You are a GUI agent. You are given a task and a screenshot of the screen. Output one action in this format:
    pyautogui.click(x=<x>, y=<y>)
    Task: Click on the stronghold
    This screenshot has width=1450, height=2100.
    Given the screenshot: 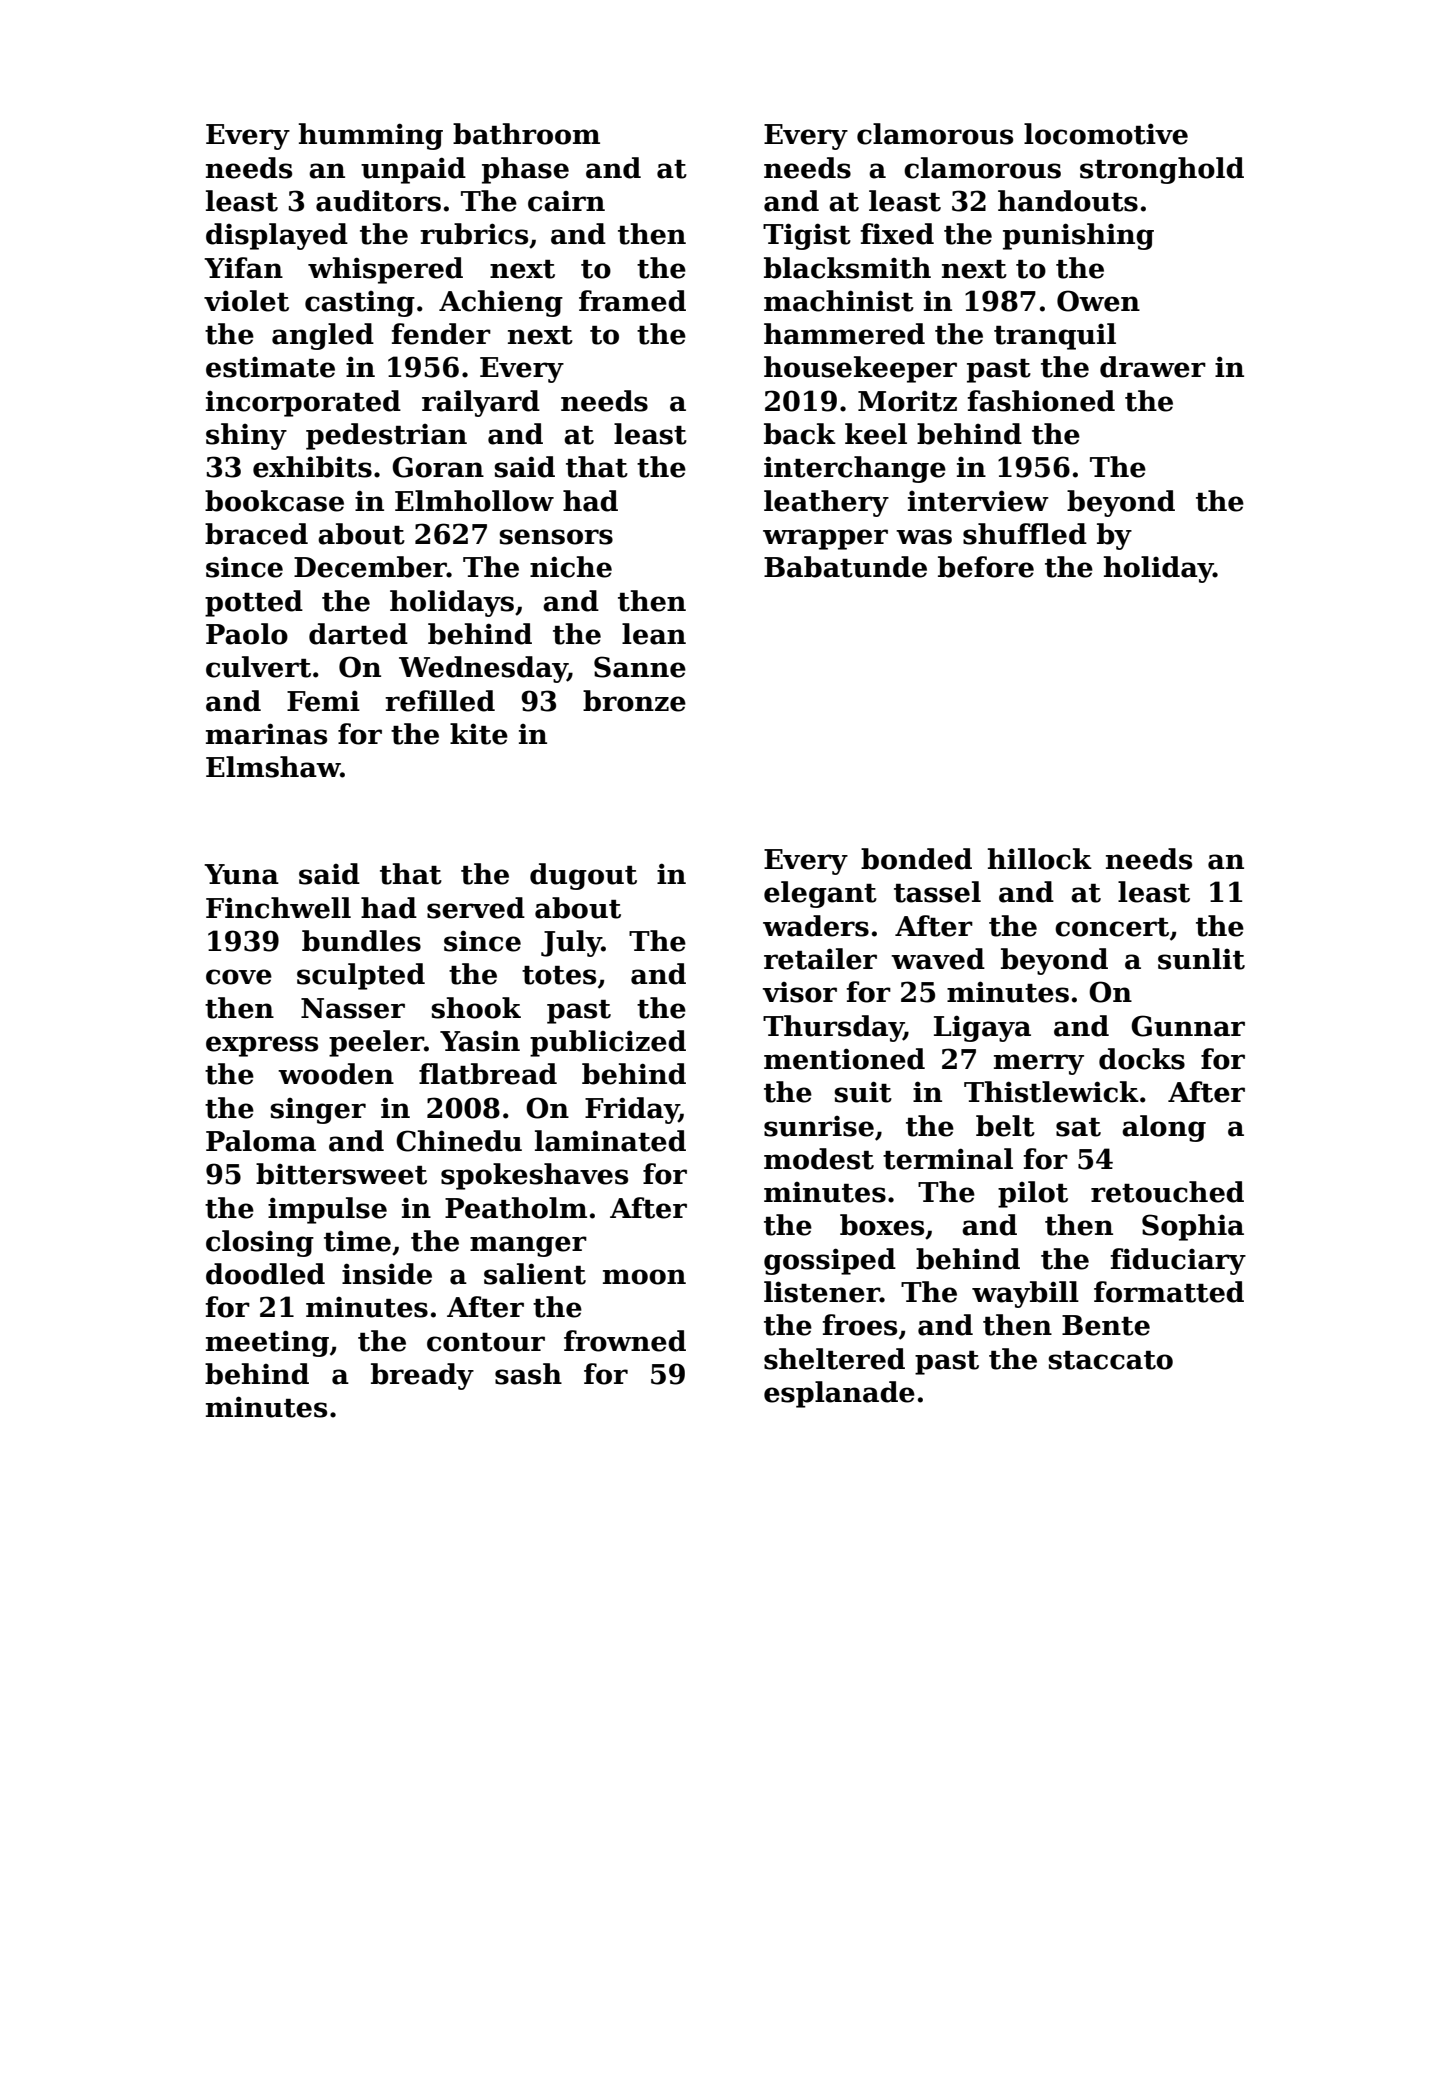 What is the action you would take?
    pyautogui.click(x=1162, y=170)
